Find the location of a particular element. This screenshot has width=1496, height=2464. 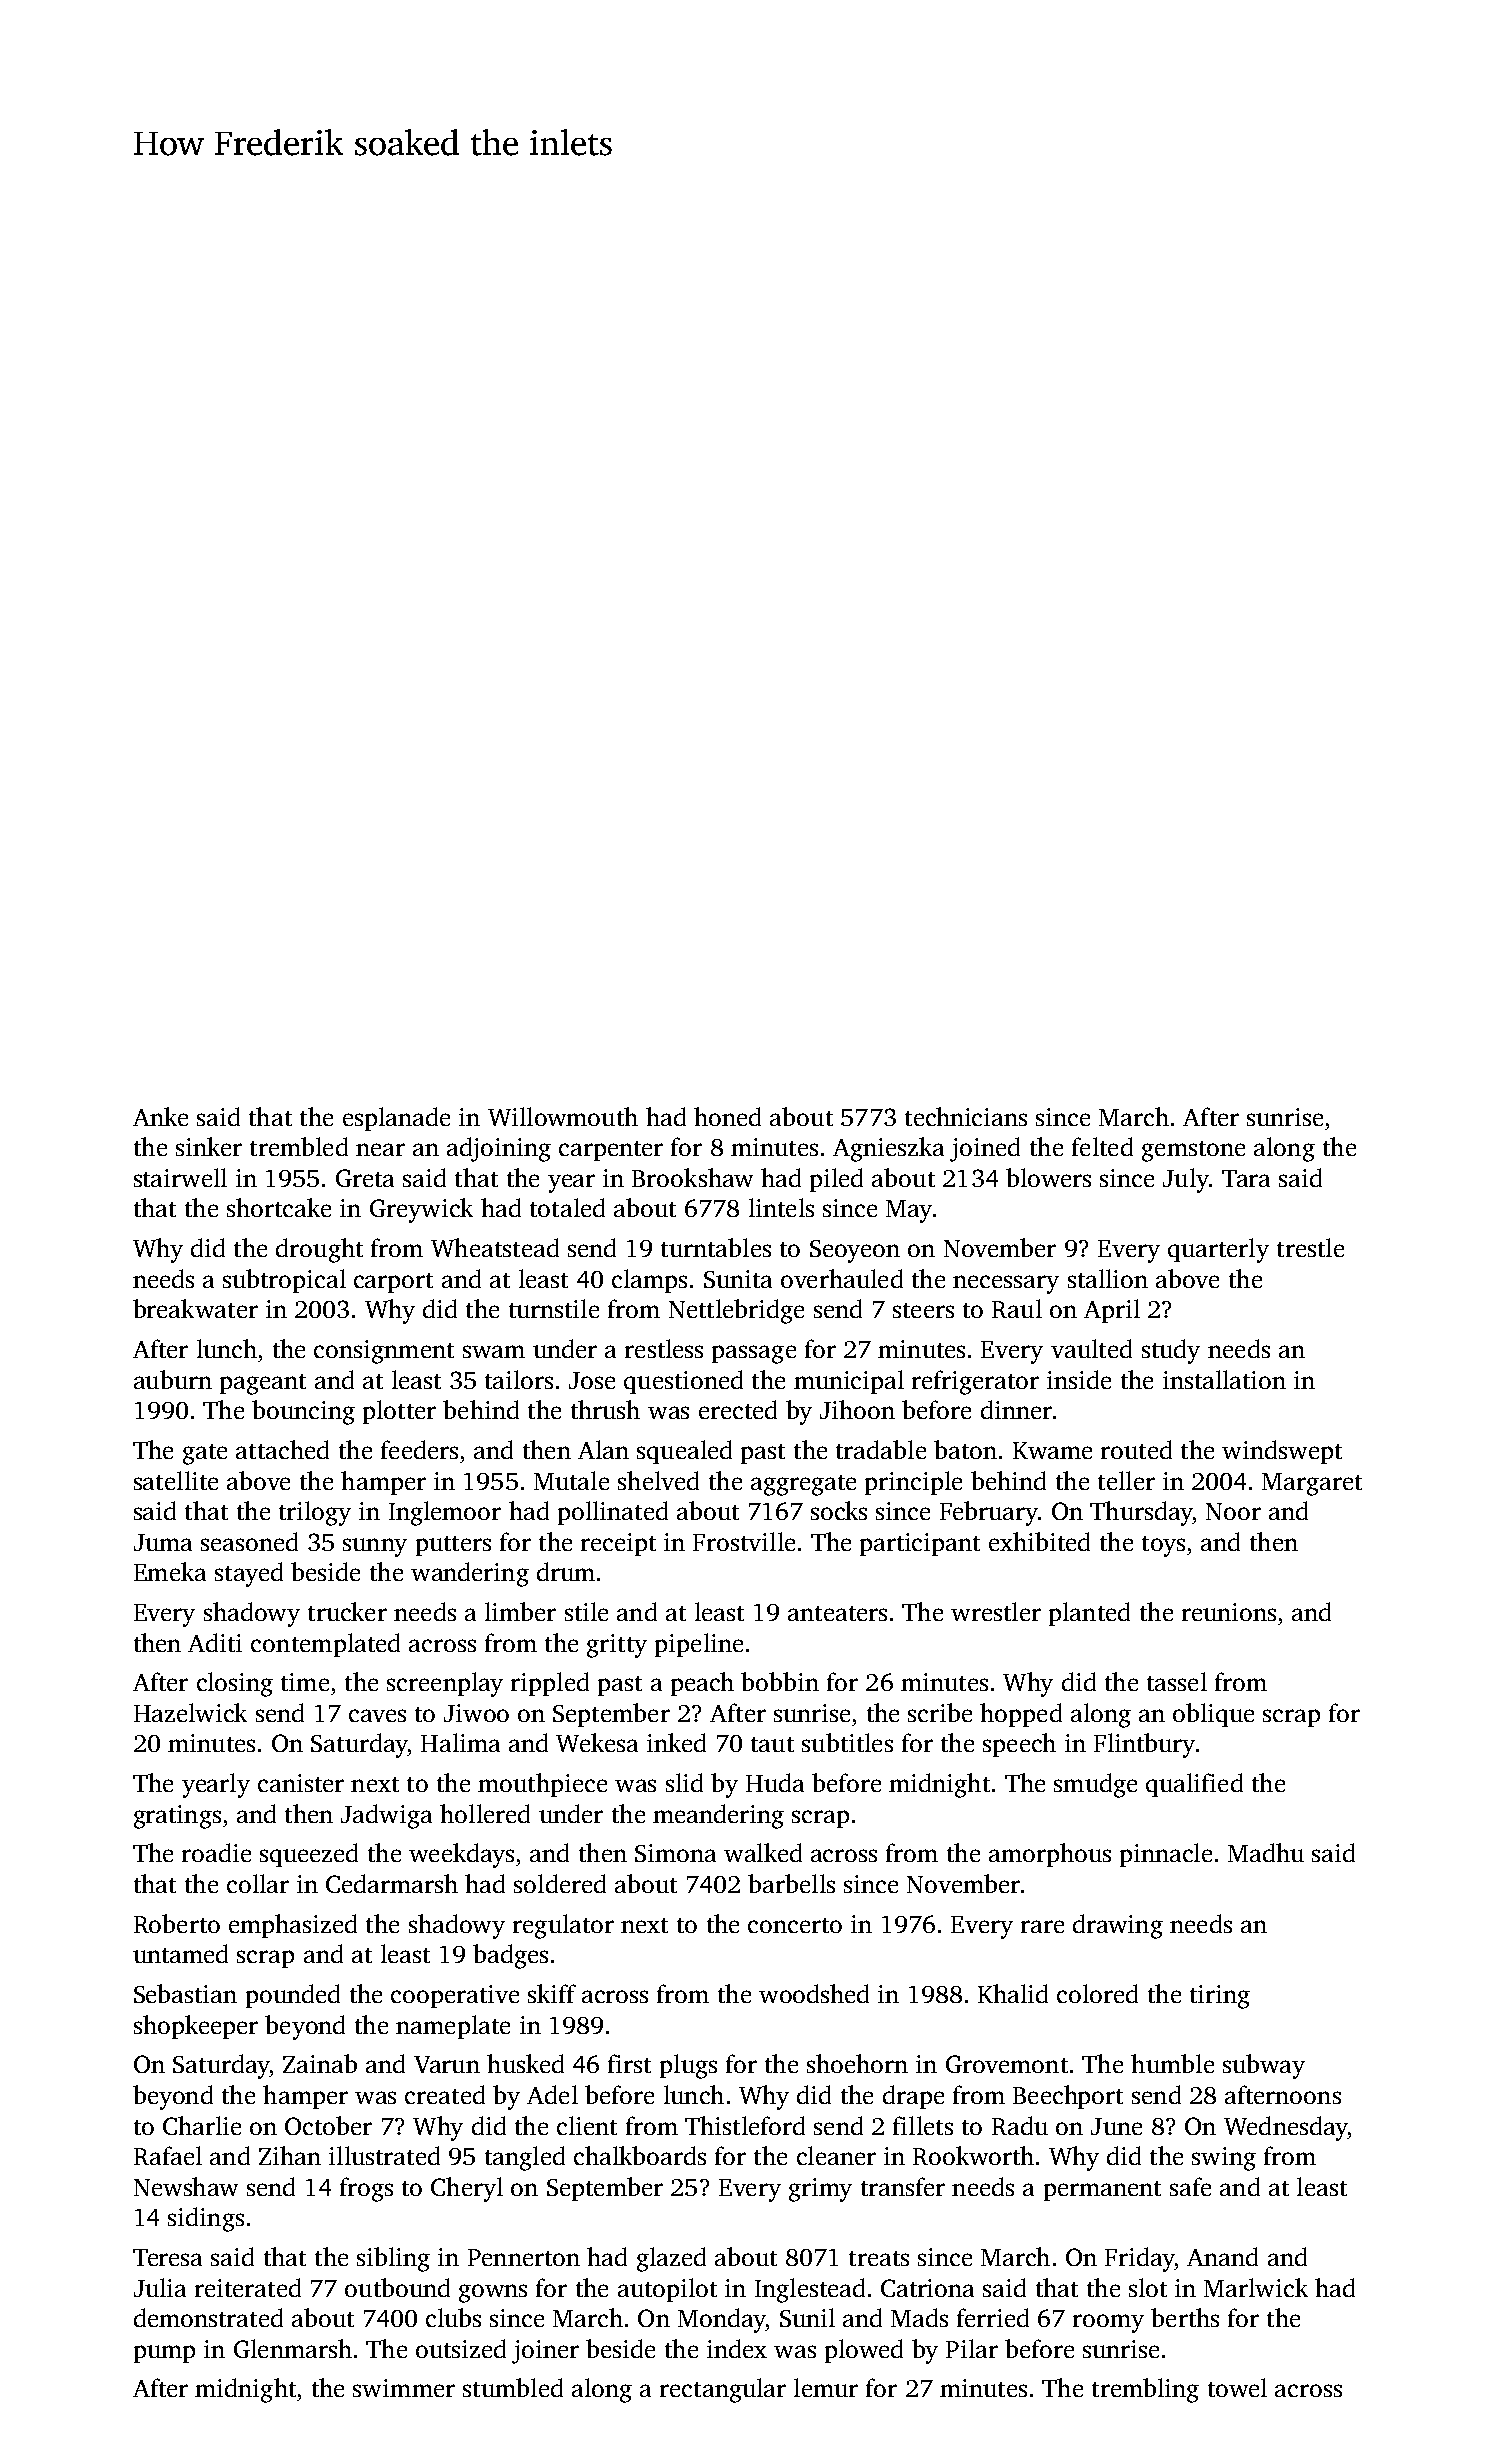

passage is located at coordinates (754, 1354).
